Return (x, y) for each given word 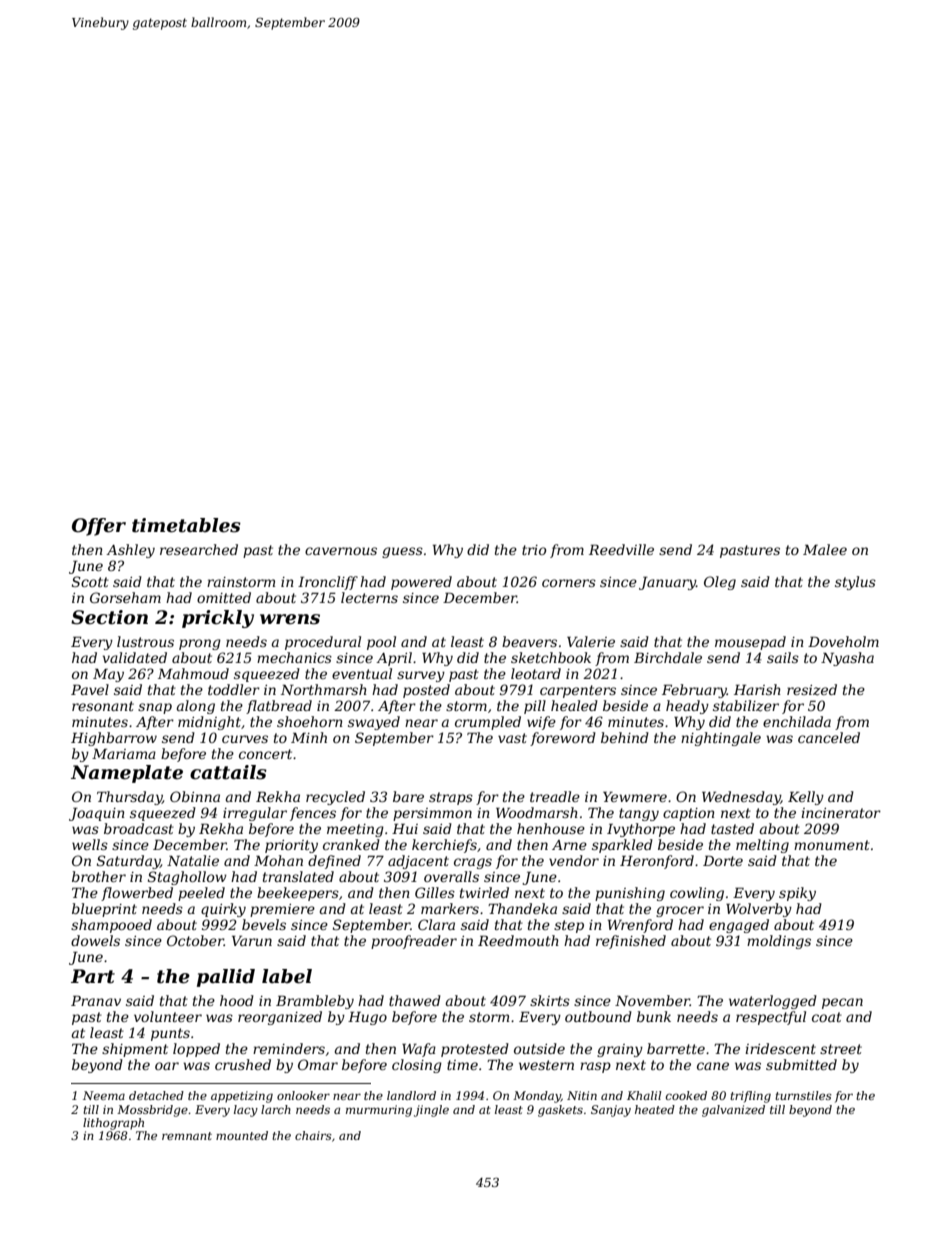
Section (109, 617)
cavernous (341, 551)
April (394, 659)
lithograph (113, 1124)
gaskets (560, 1111)
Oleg (720, 583)
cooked (686, 1095)
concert (265, 754)
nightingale (721, 739)
